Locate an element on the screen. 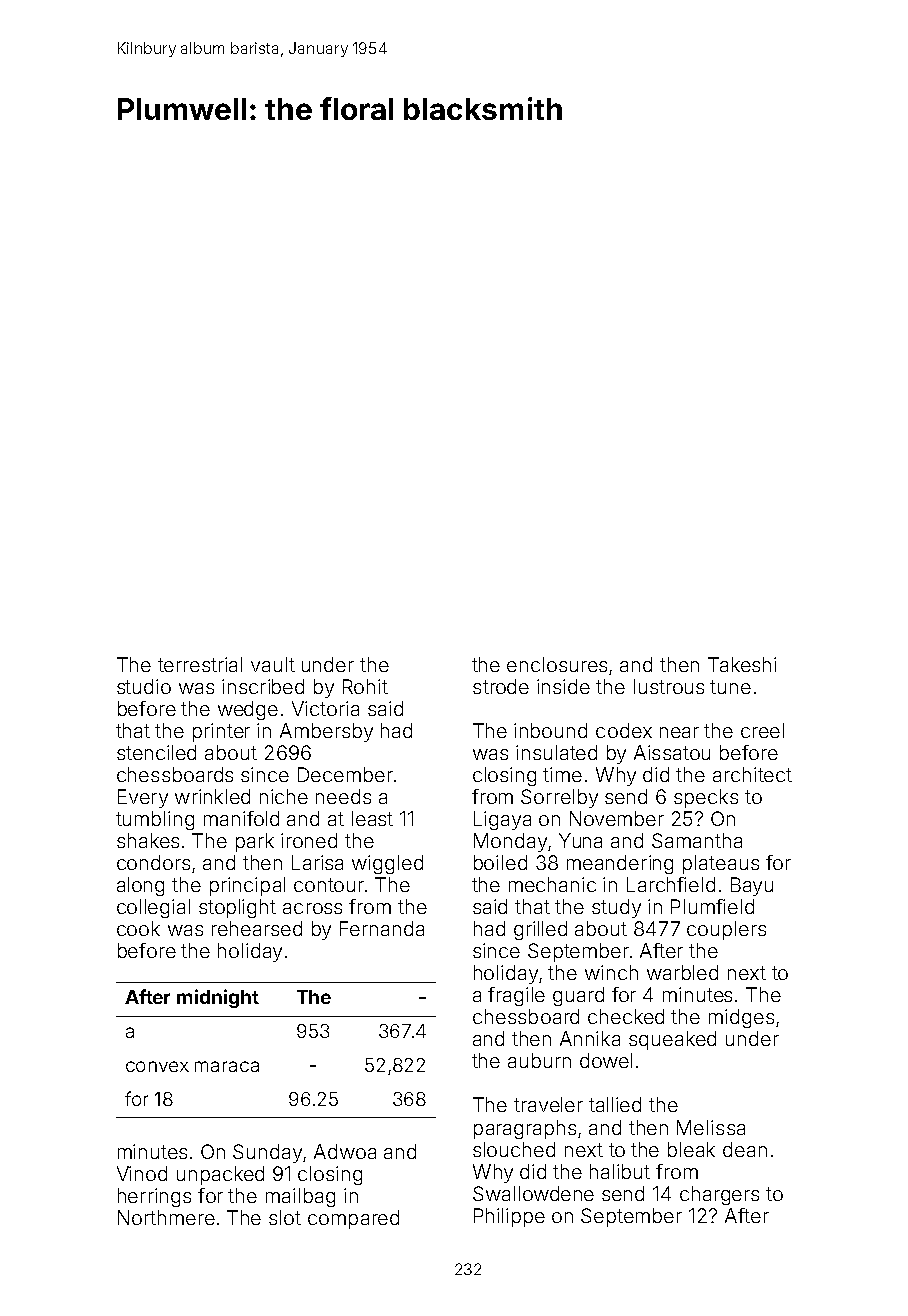 The height and width of the screenshot is (1316, 908). enclosures is located at coordinates (557, 664).
